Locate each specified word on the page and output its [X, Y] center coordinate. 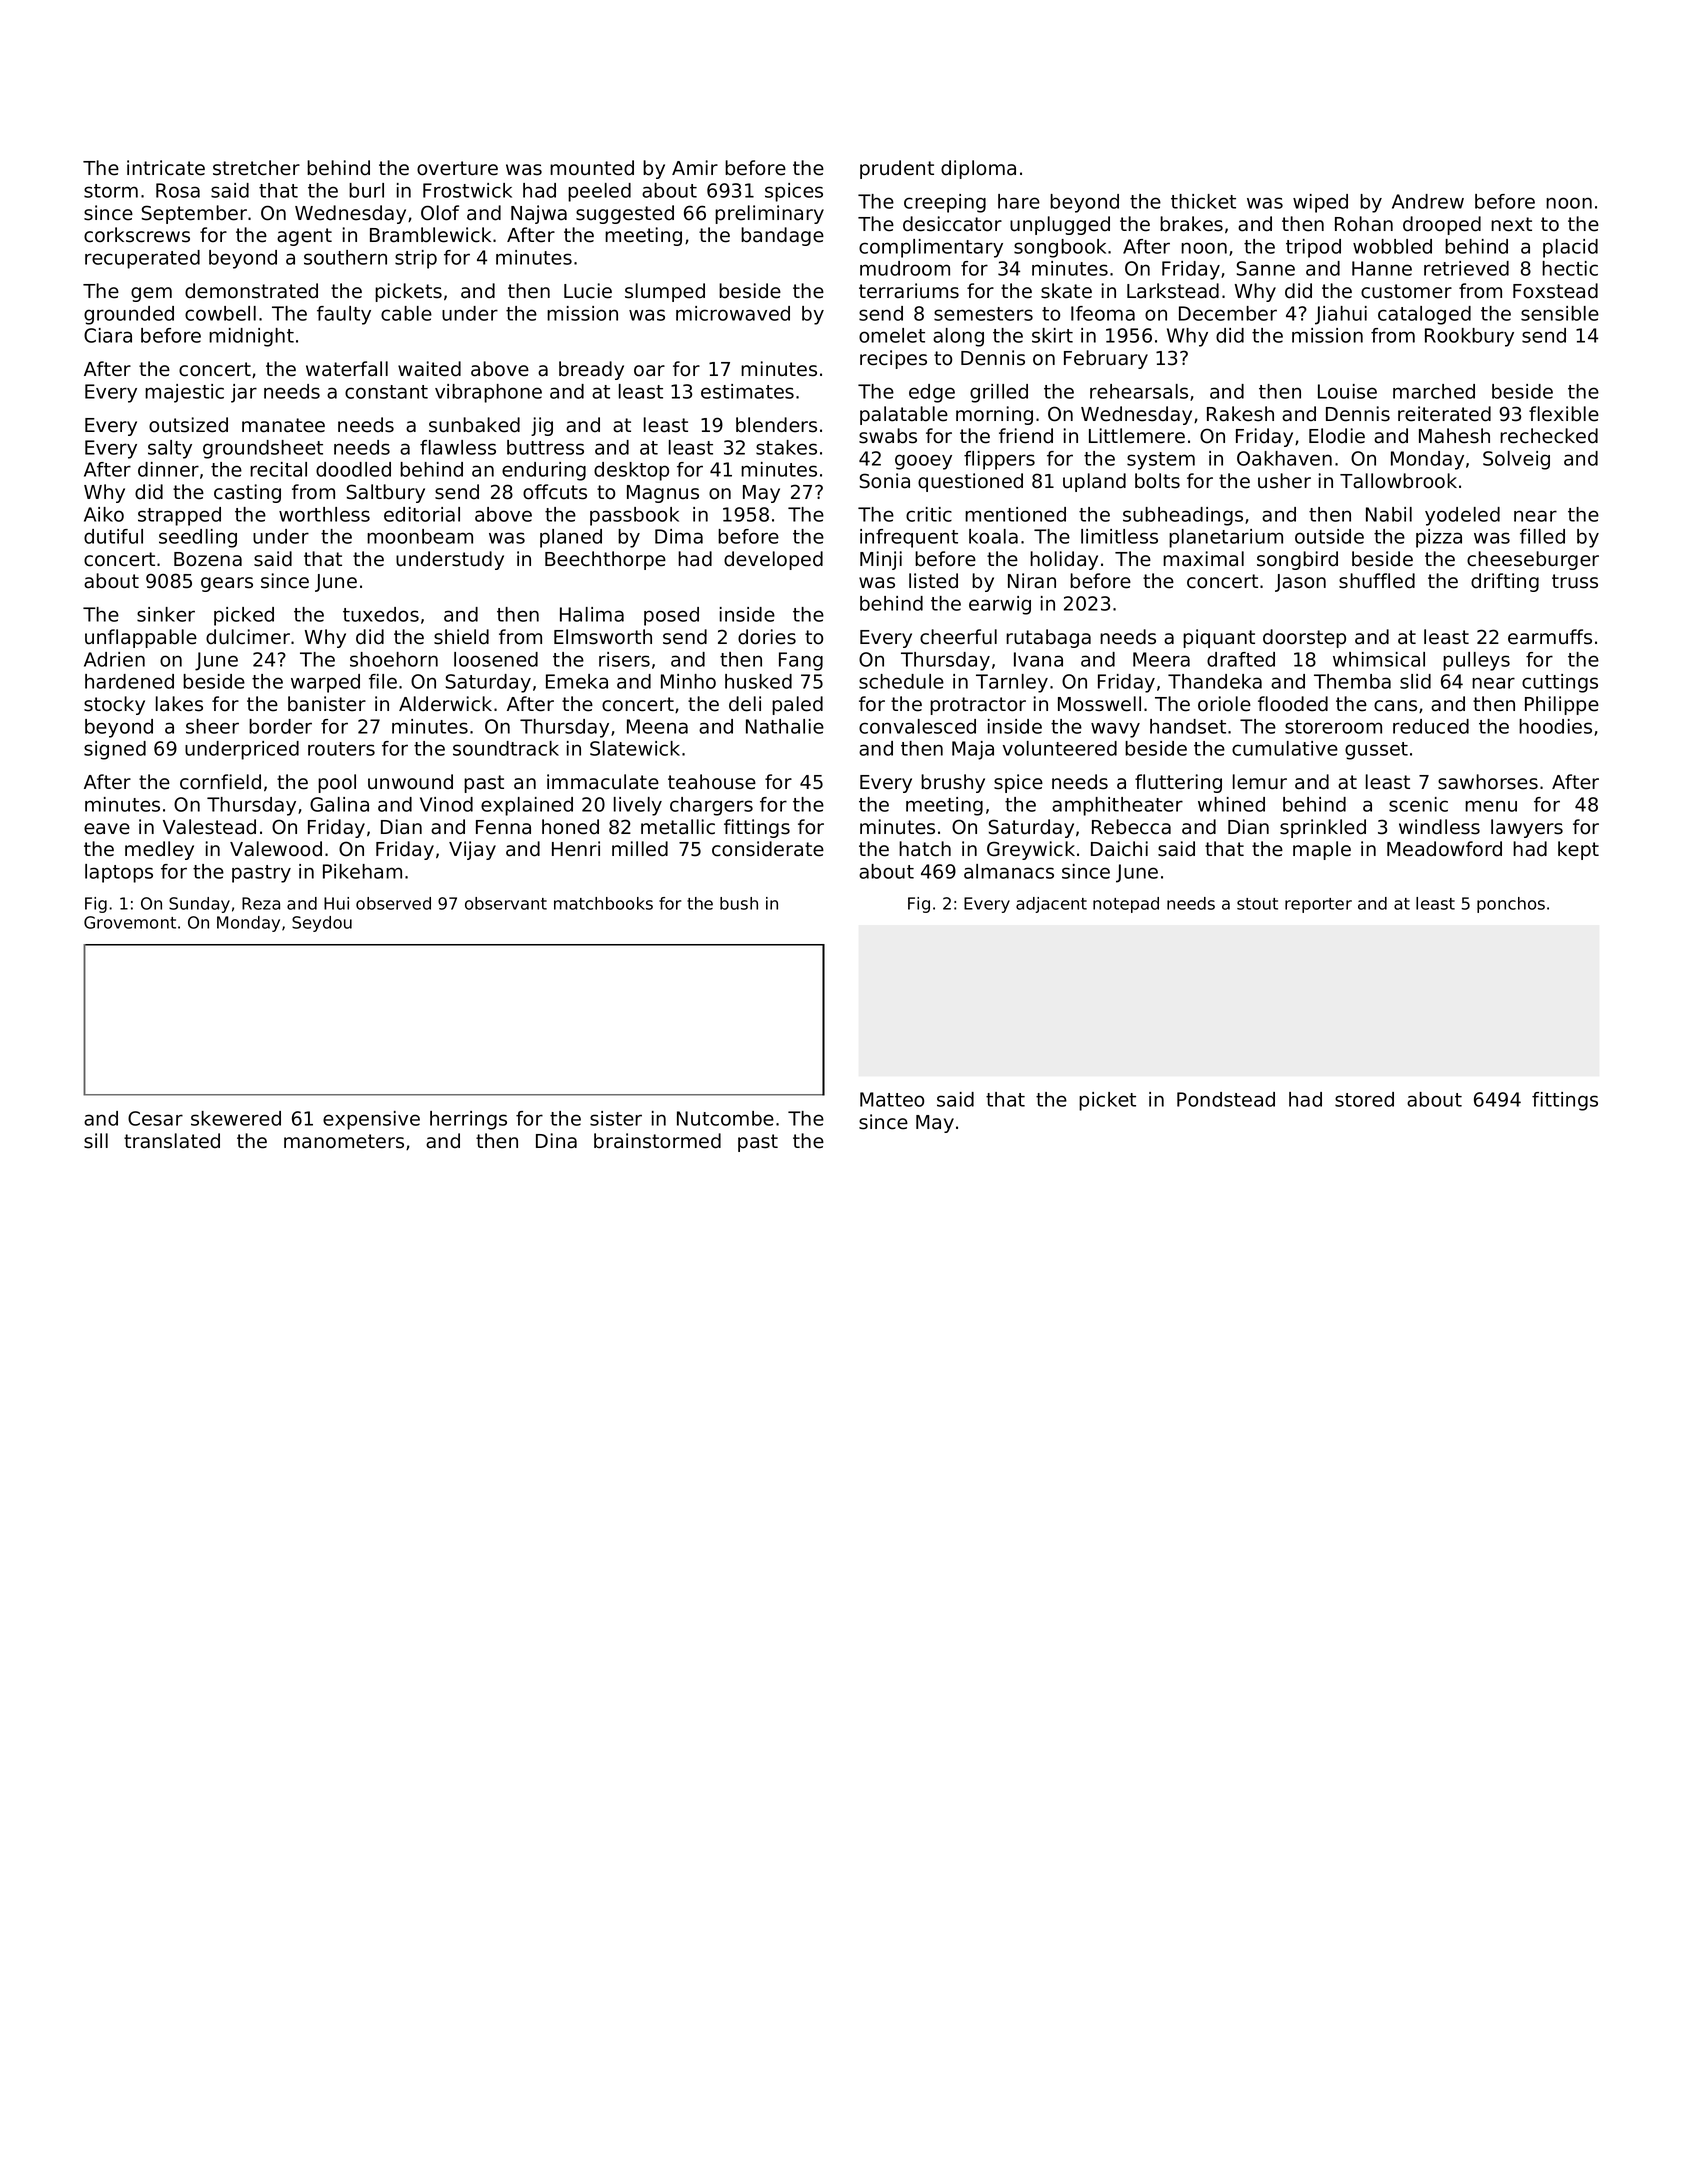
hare [1019, 201]
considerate [768, 849]
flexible [1564, 414]
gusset [1376, 751]
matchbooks [603, 903]
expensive [371, 1120]
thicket [1203, 201]
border [280, 726]
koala [993, 536]
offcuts [555, 492]
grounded [129, 315]
